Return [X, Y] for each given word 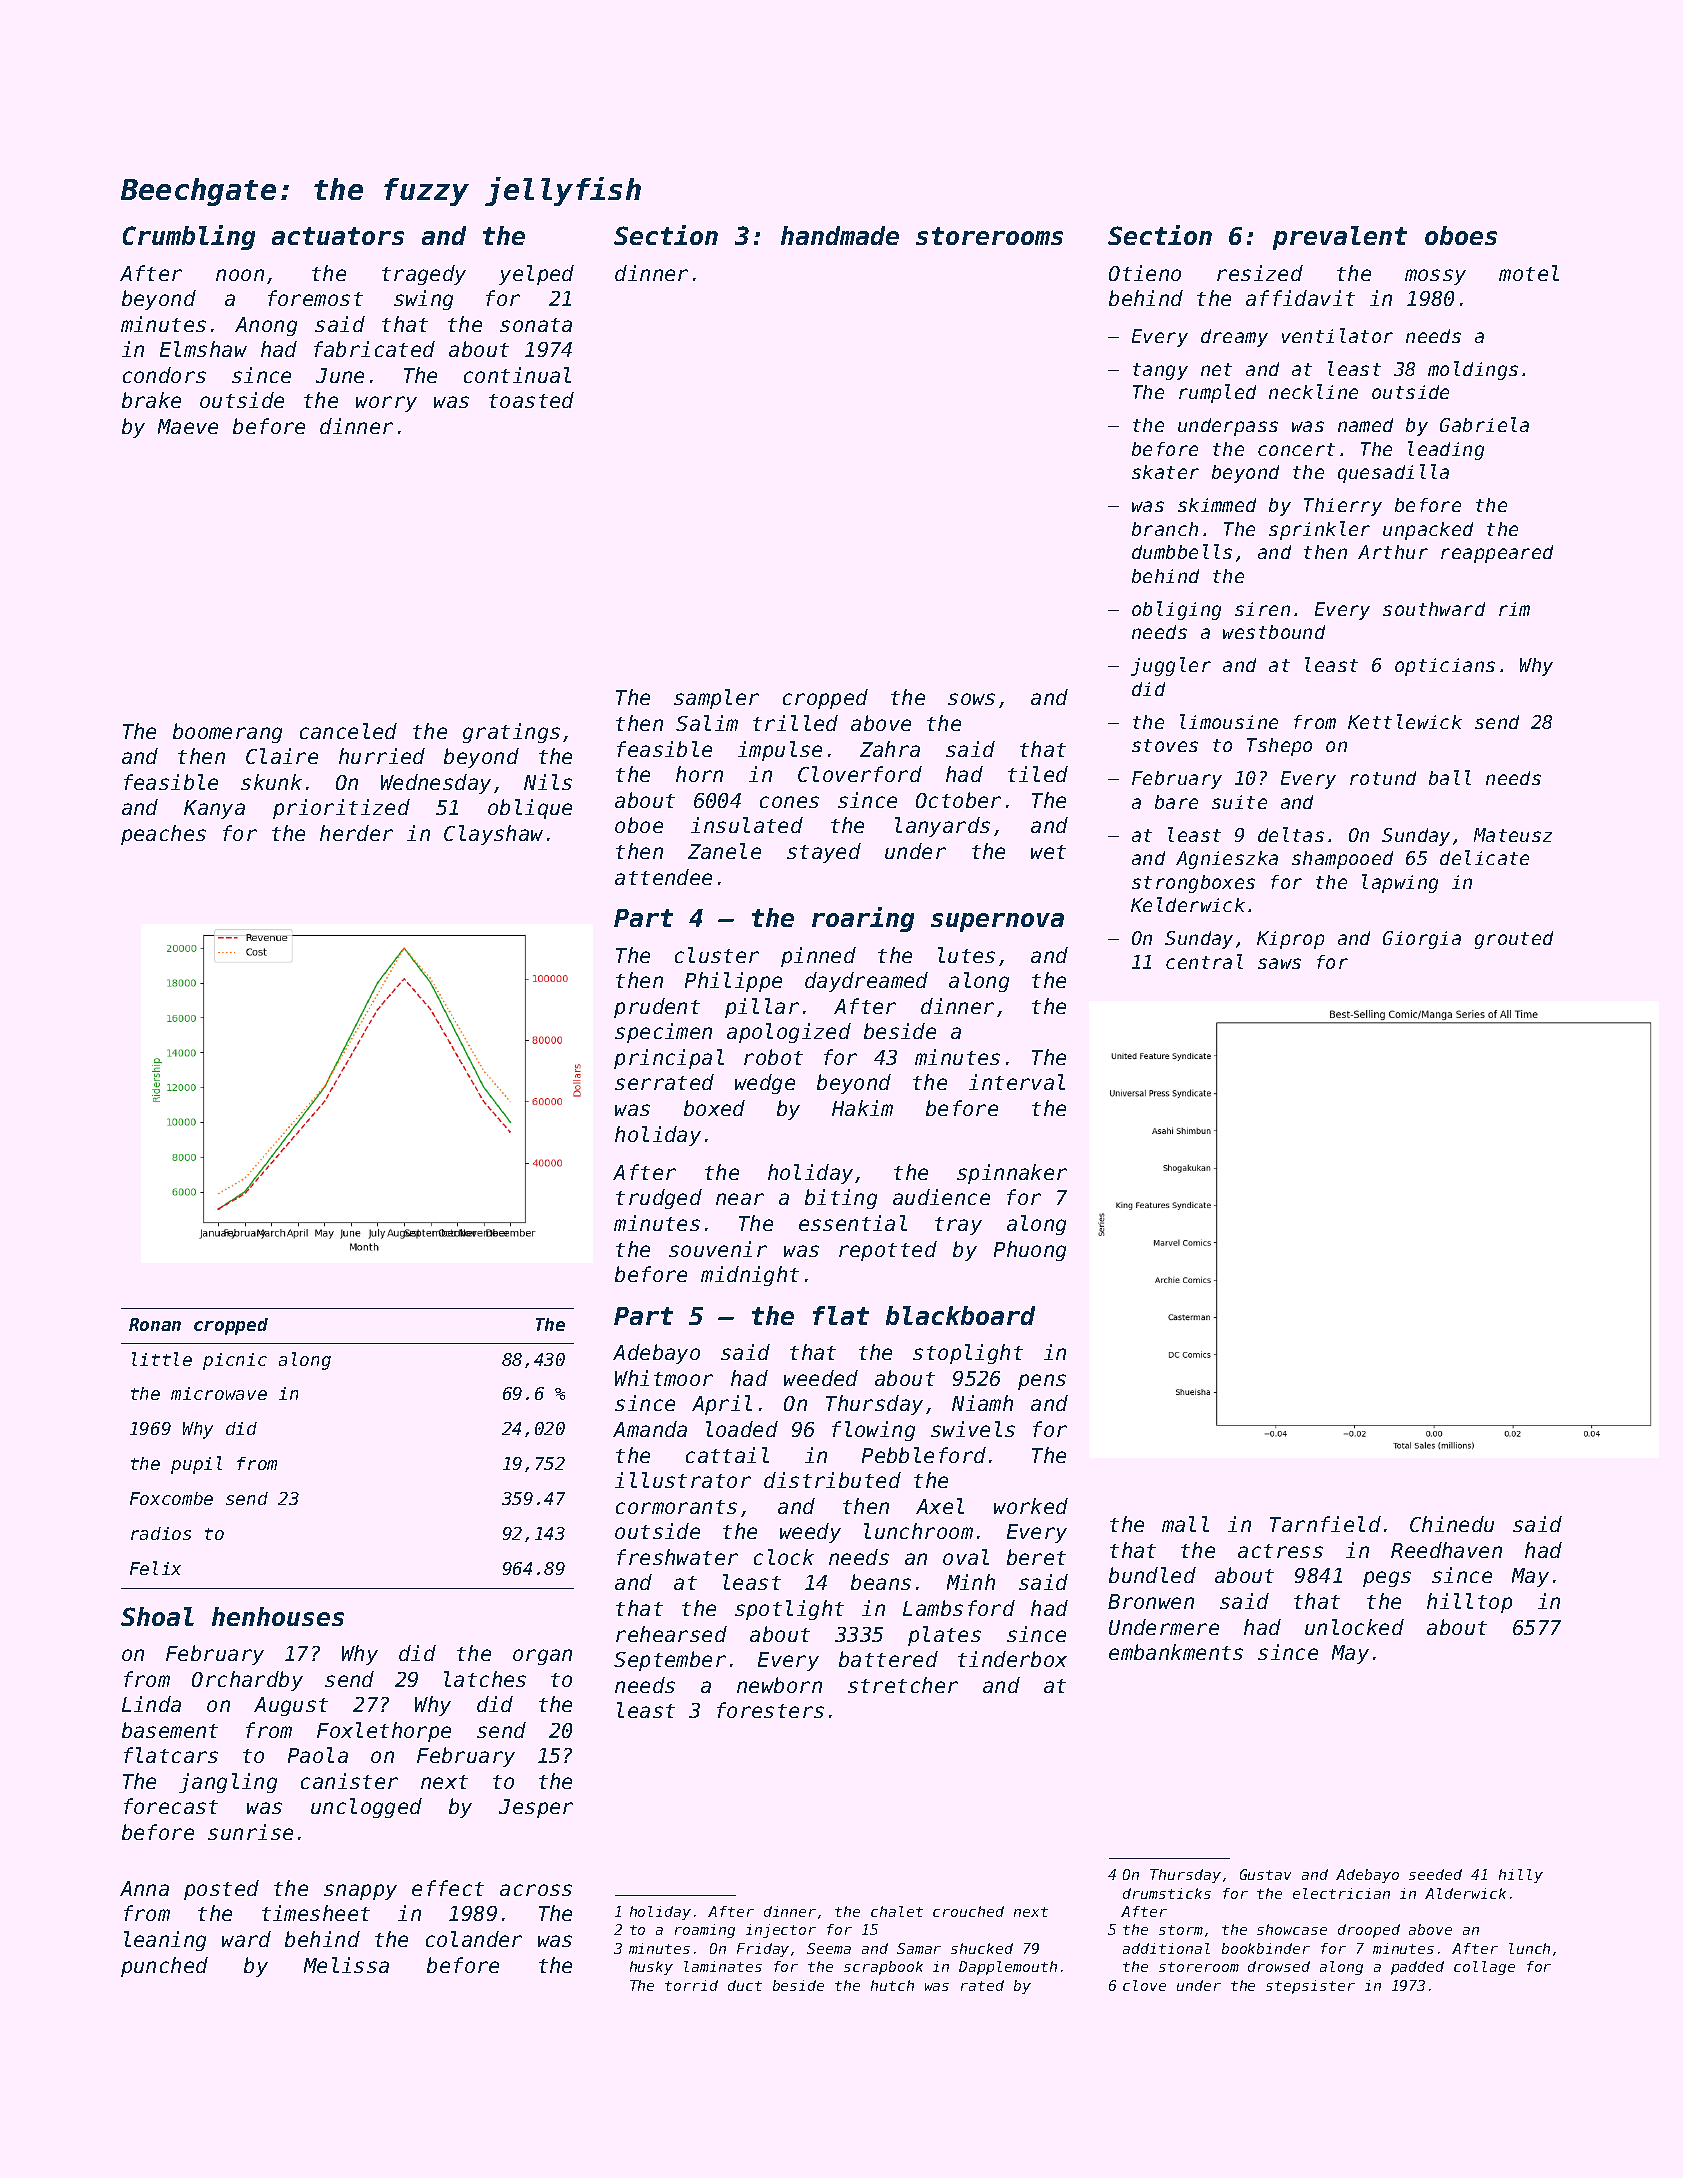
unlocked [1354, 1627]
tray [958, 1226]
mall [1185, 1524]
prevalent [1340, 238]
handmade [840, 235]
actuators [338, 236]
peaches [163, 835]
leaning [165, 1941]
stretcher [903, 1685]
